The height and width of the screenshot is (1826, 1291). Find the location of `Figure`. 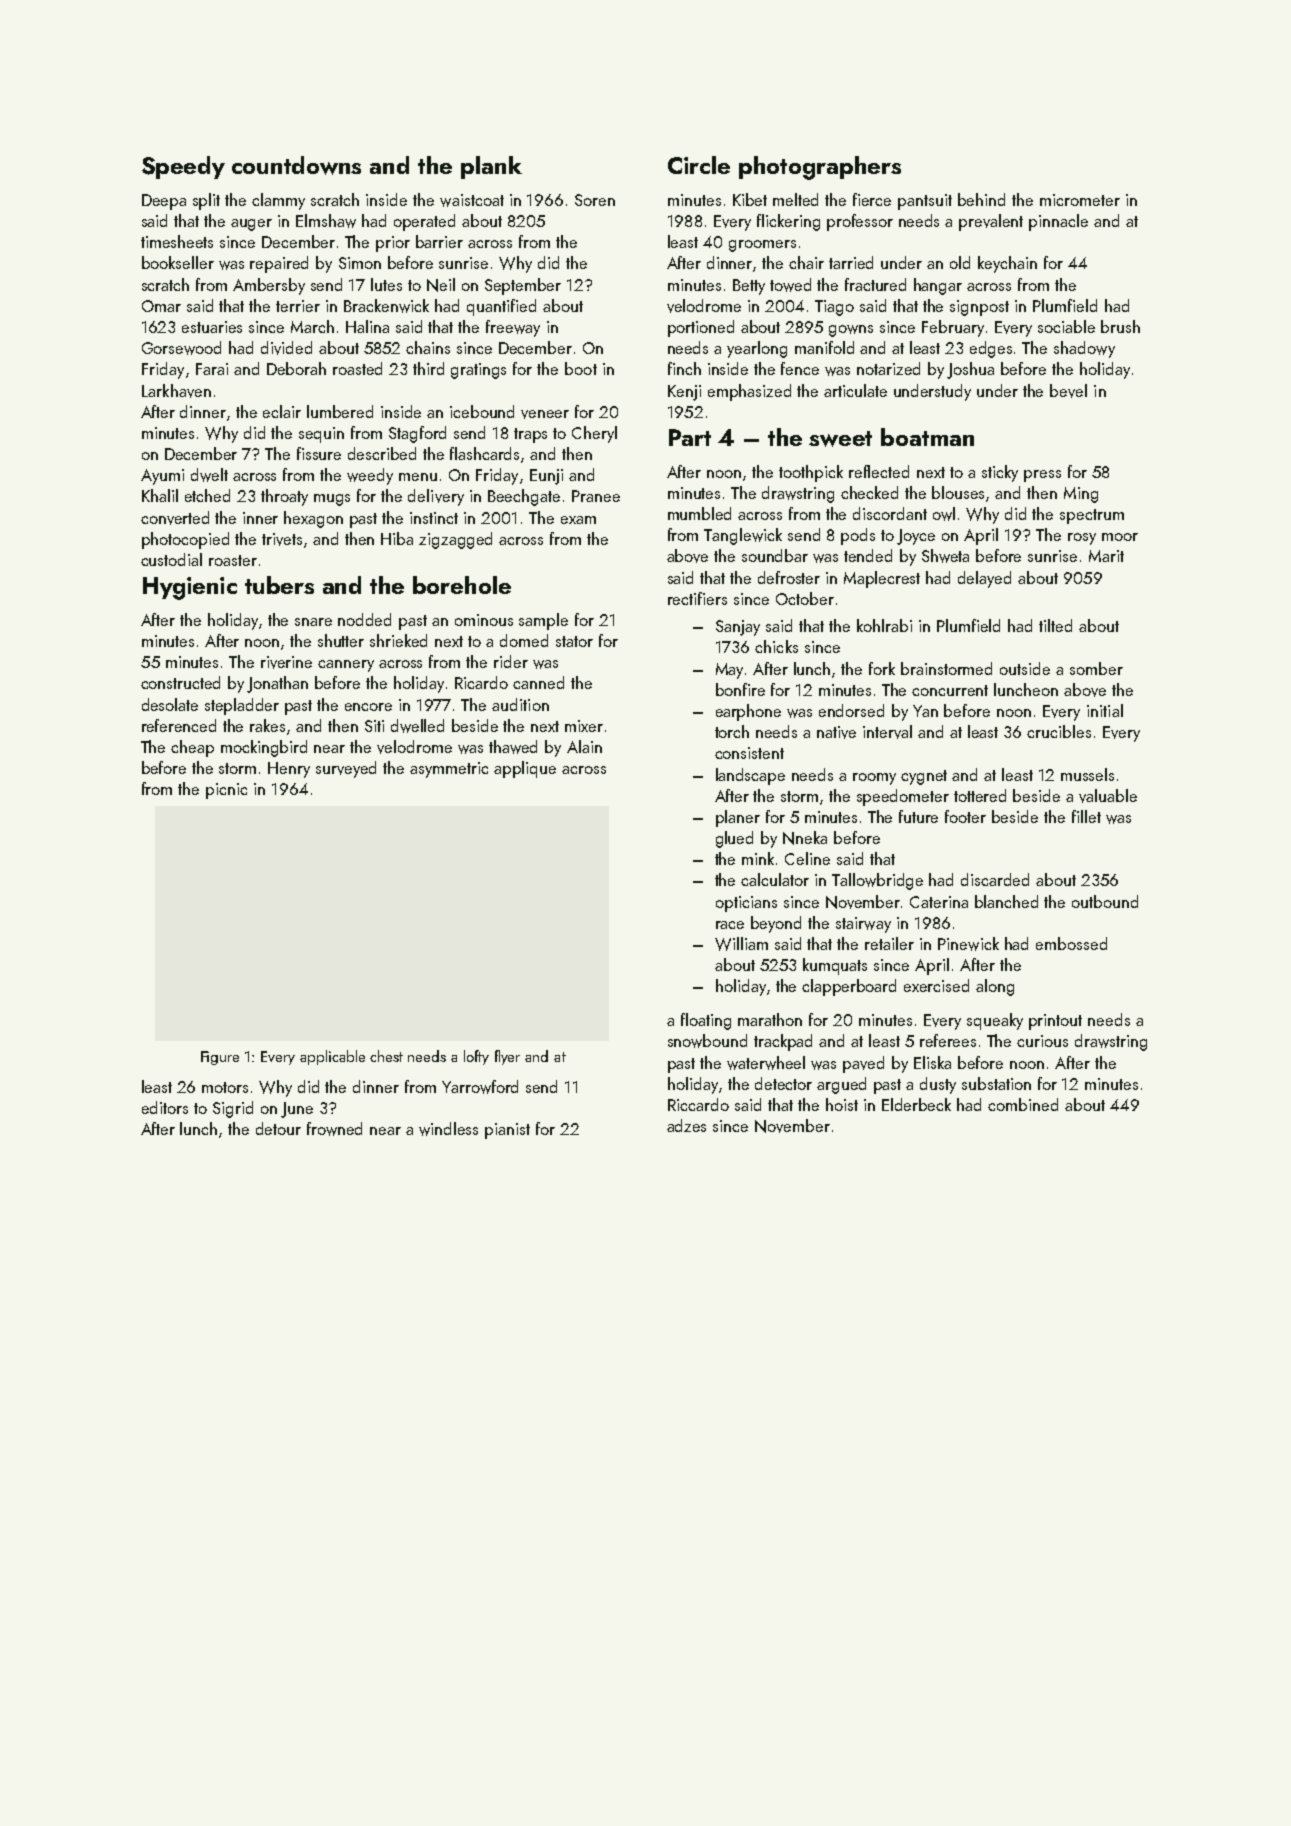

Figure is located at coordinates (220, 1058).
